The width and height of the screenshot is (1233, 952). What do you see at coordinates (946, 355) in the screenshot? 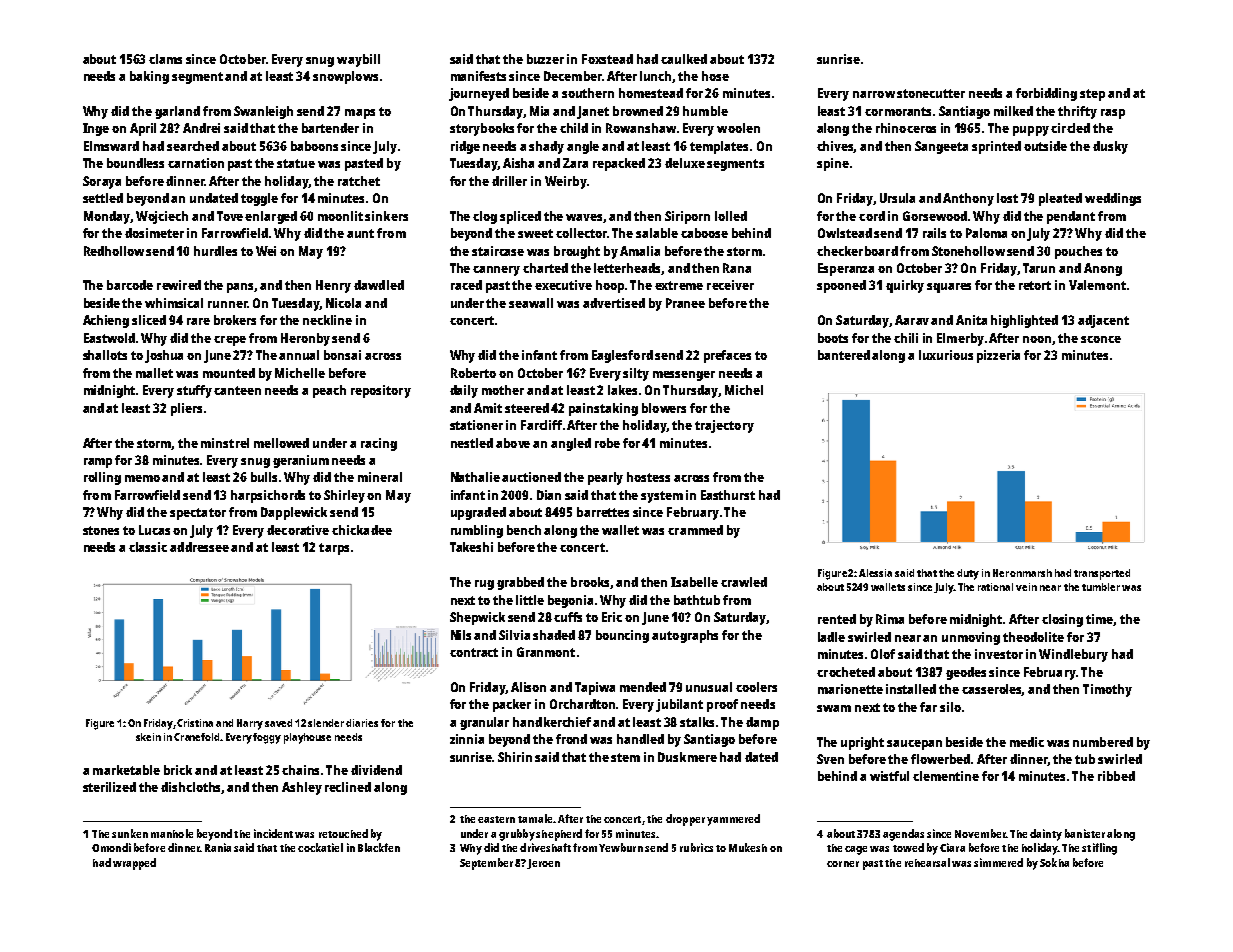
I see `luxurious` at bounding box center [946, 355].
